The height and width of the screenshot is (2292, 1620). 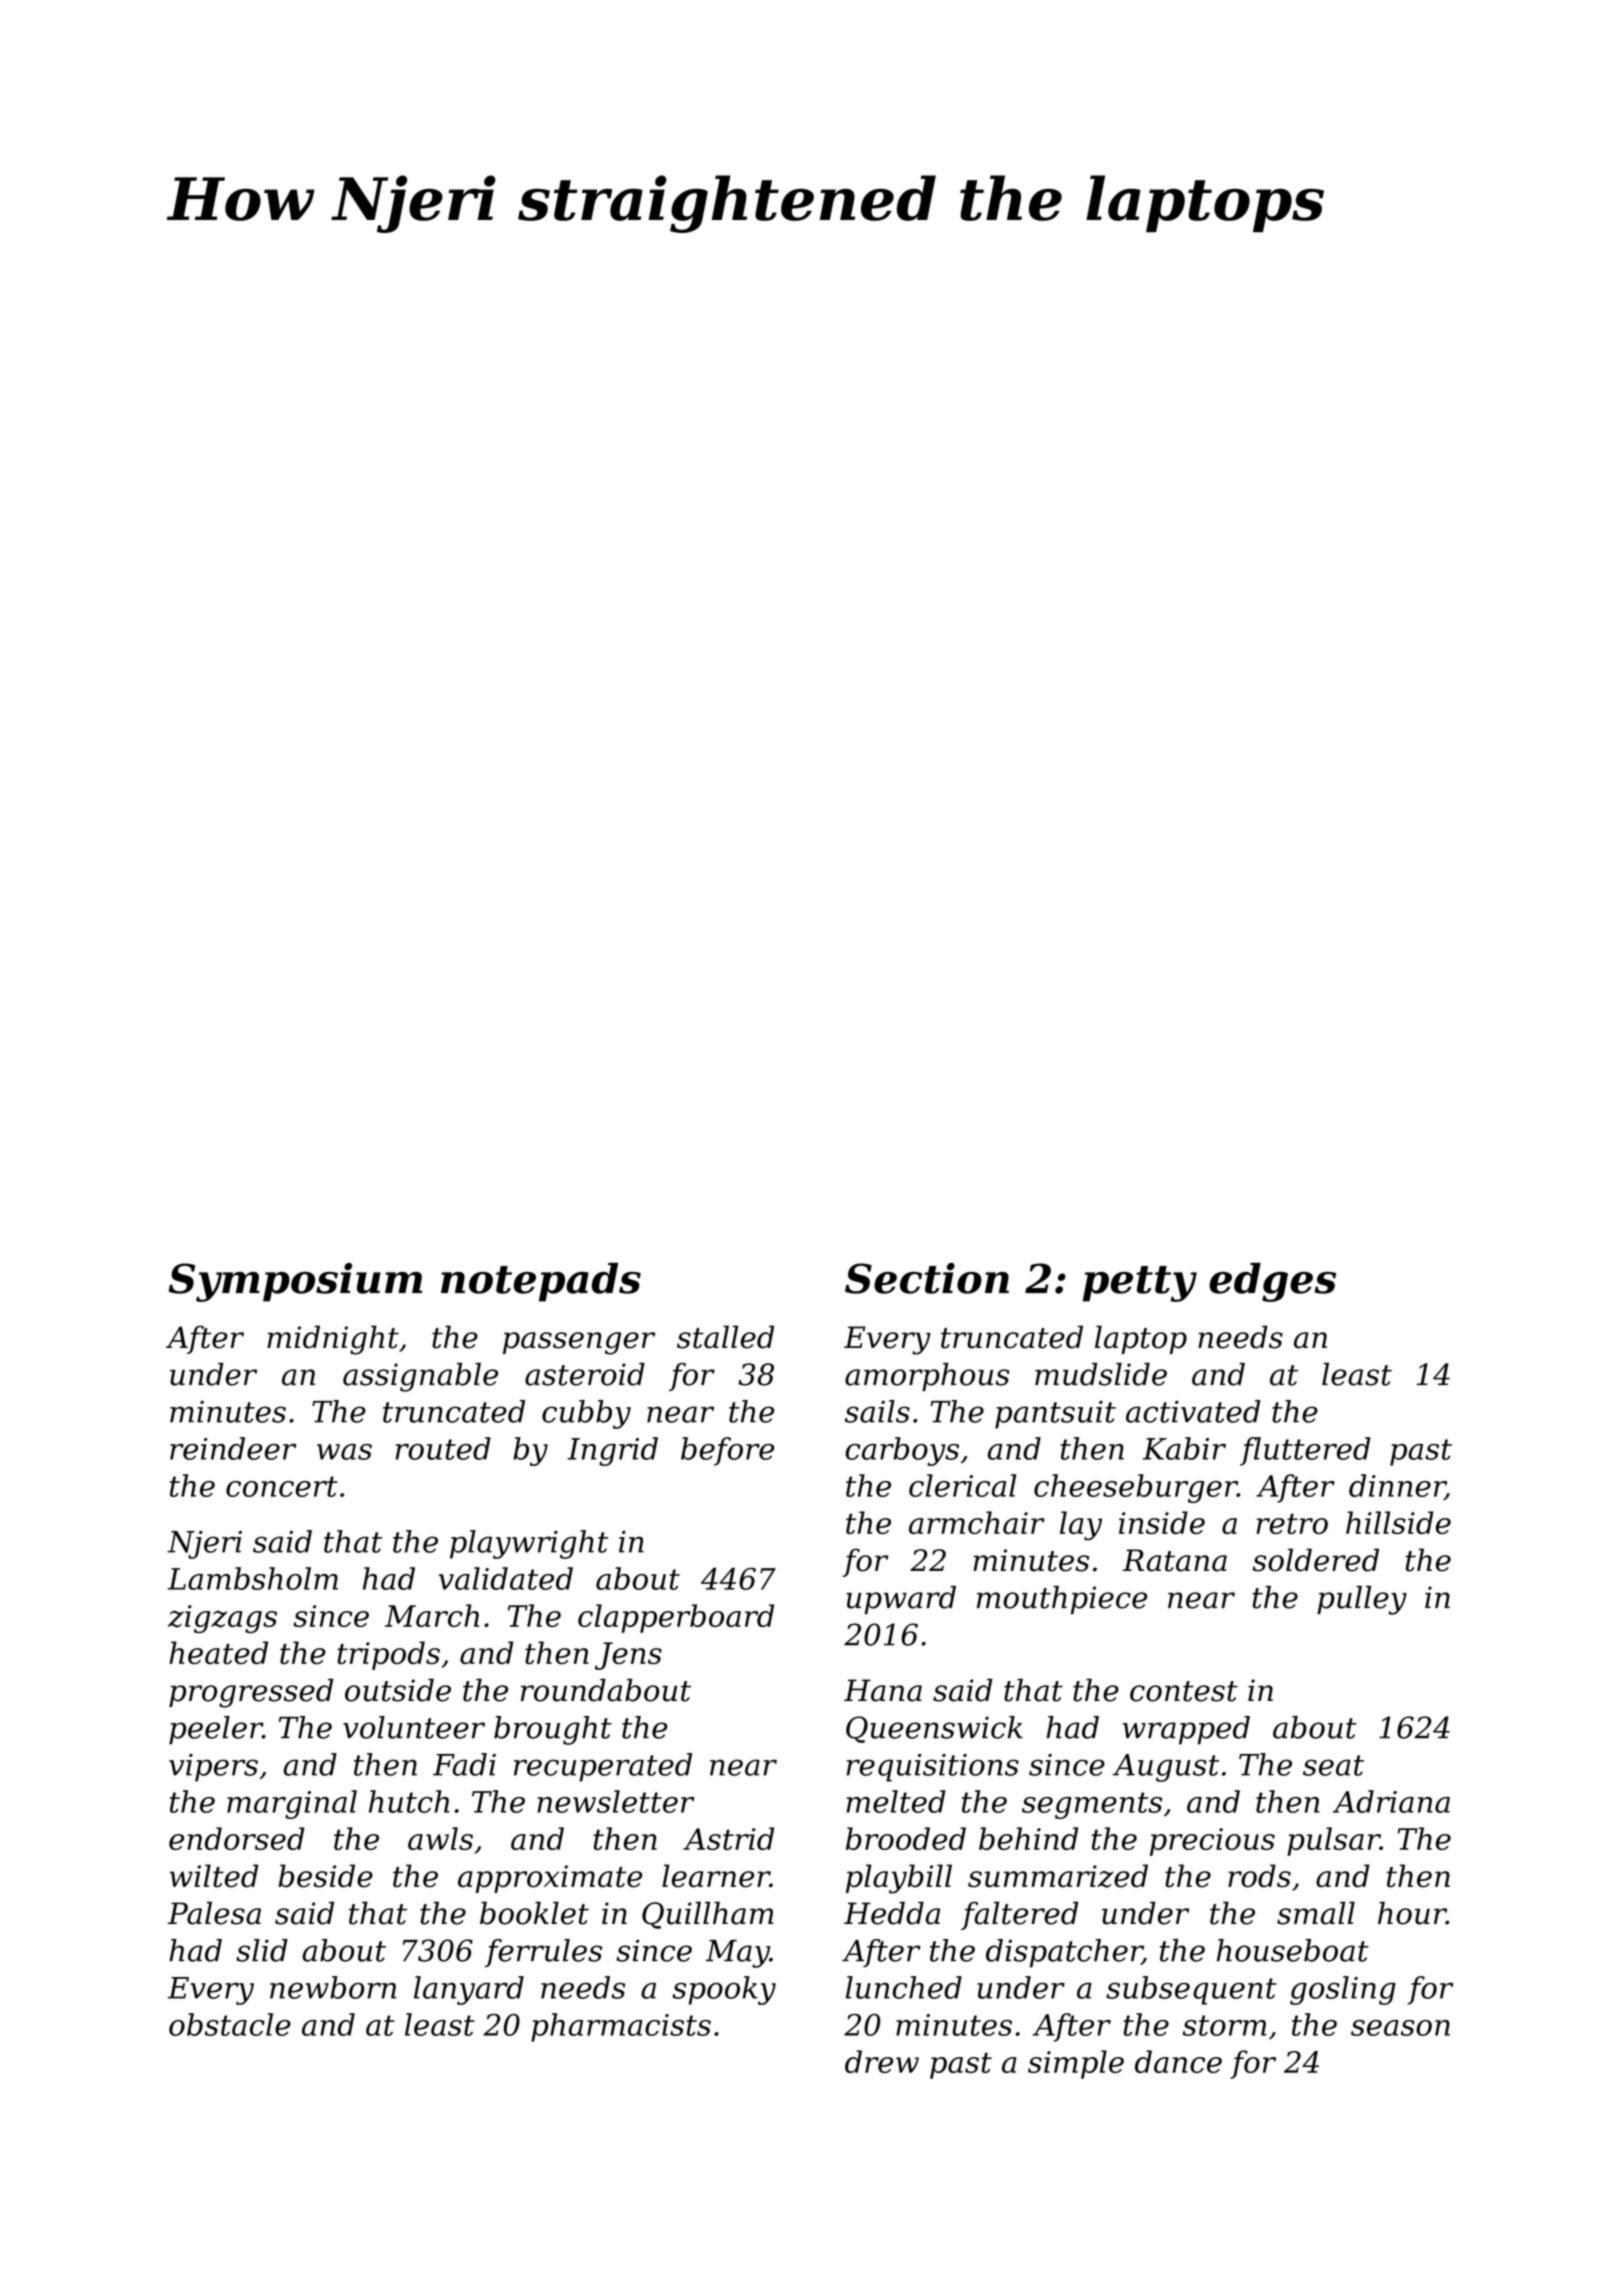 I want to click on beside, so click(x=325, y=1876).
